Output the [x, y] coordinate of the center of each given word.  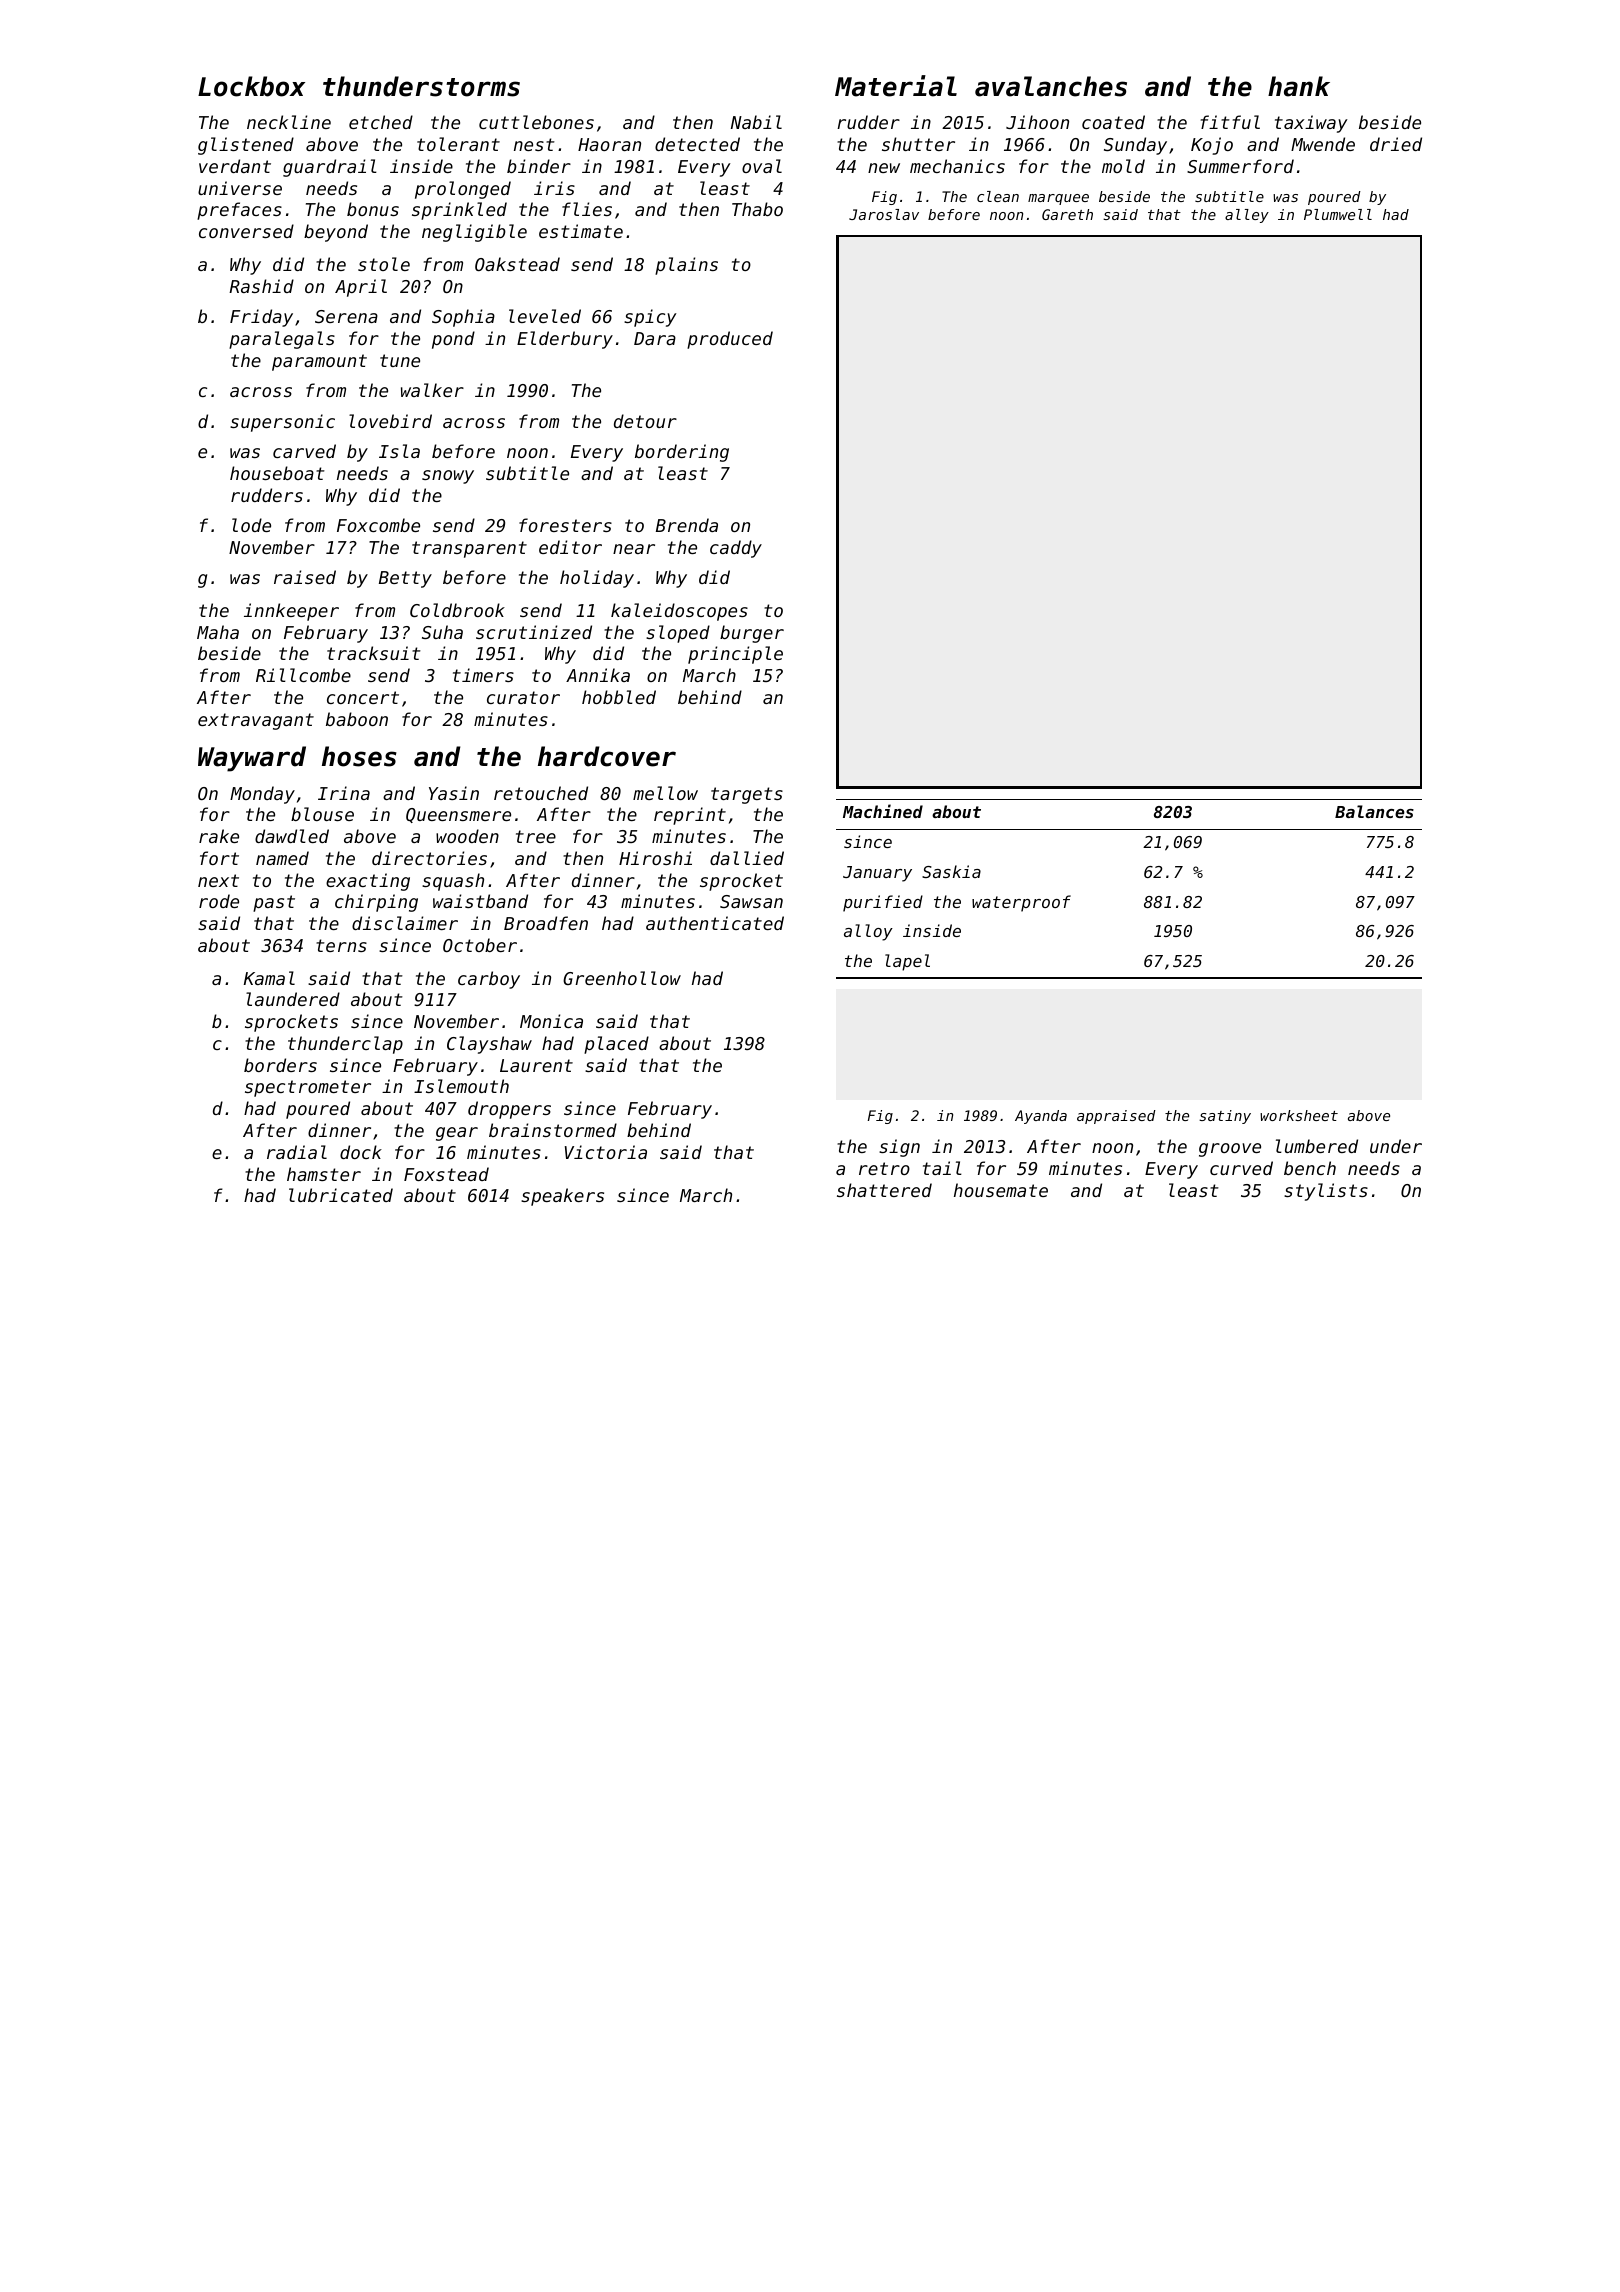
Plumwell [1338, 214]
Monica [551, 1021]
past [274, 903]
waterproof [1021, 903]
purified [883, 903]
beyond [336, 233]
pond [453, 340]
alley [1247, 216]
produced [730, 340]
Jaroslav [884, 214]
